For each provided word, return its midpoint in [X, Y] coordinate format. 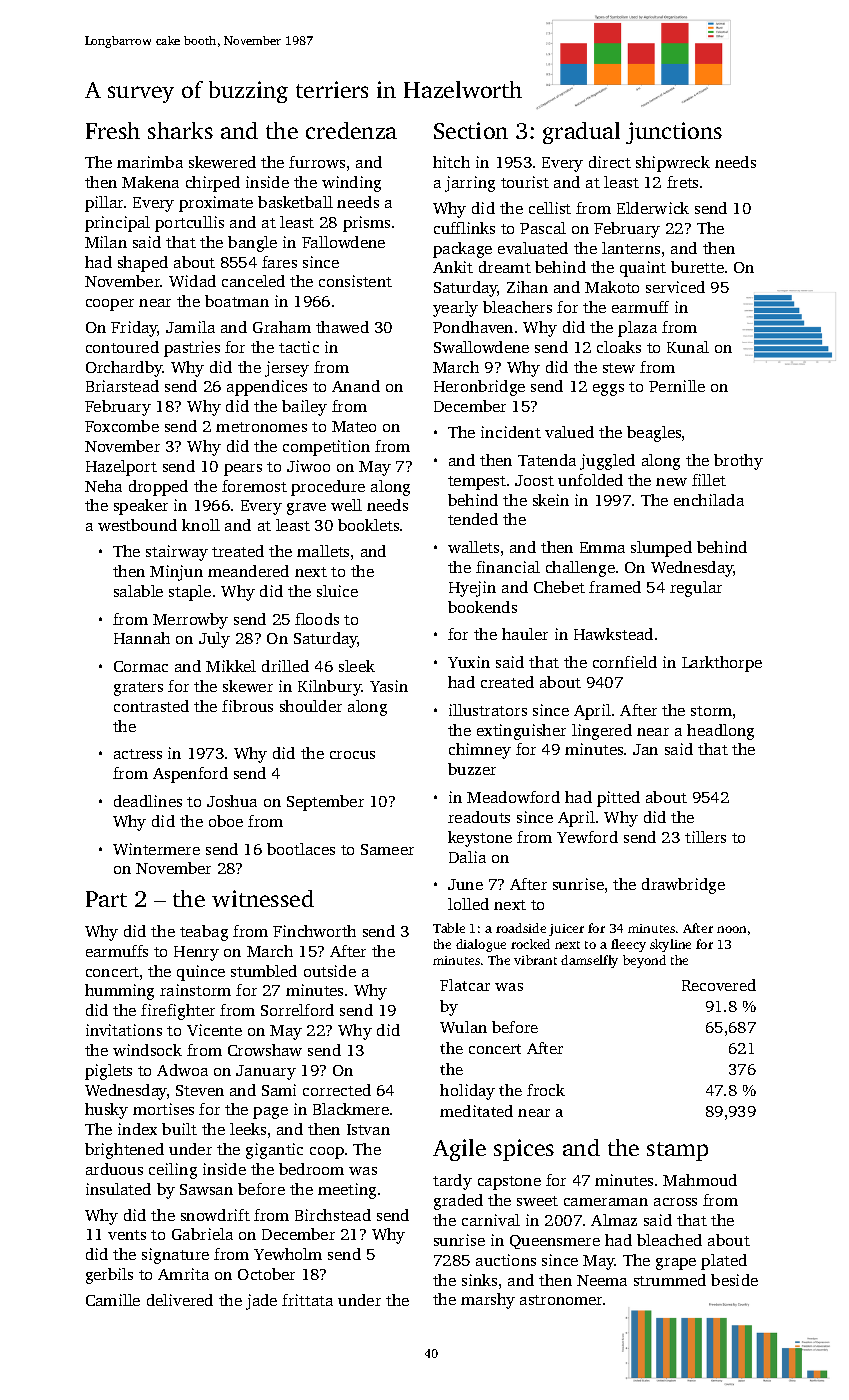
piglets [108, 1072]
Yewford [587, 837]
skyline [670, 945]
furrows [317, 162]
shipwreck [673, 164]
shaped [143, 264]
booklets [368, 525]
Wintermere [156, 849]
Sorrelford [297, 1010]
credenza [351, 130]
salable [138, 591]
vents [127, 1235]
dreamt [505, 267]
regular [696, 589]
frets [682, 182]
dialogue [481, 945]
